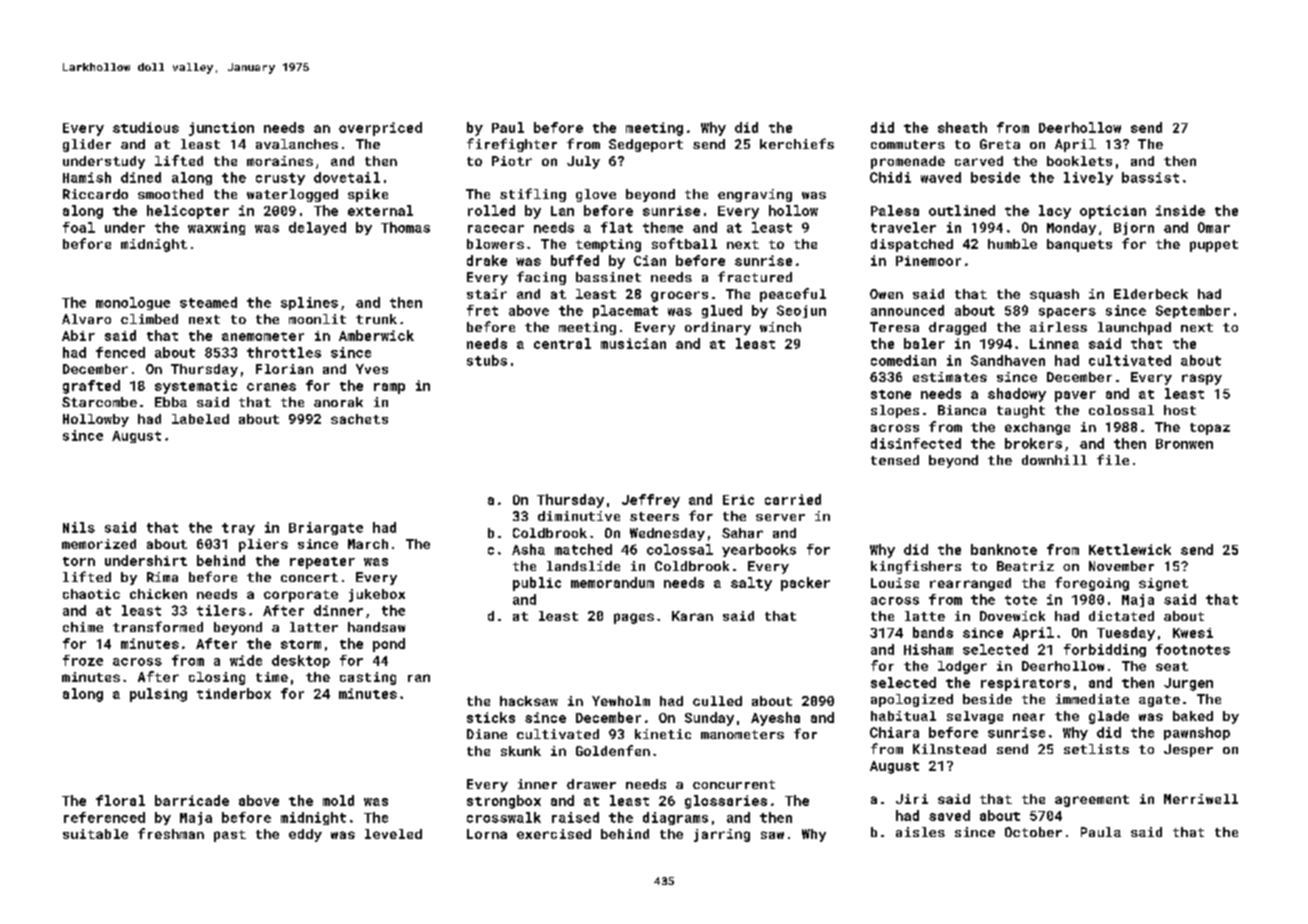  I want to click on overpriced, so click(380, 129).
